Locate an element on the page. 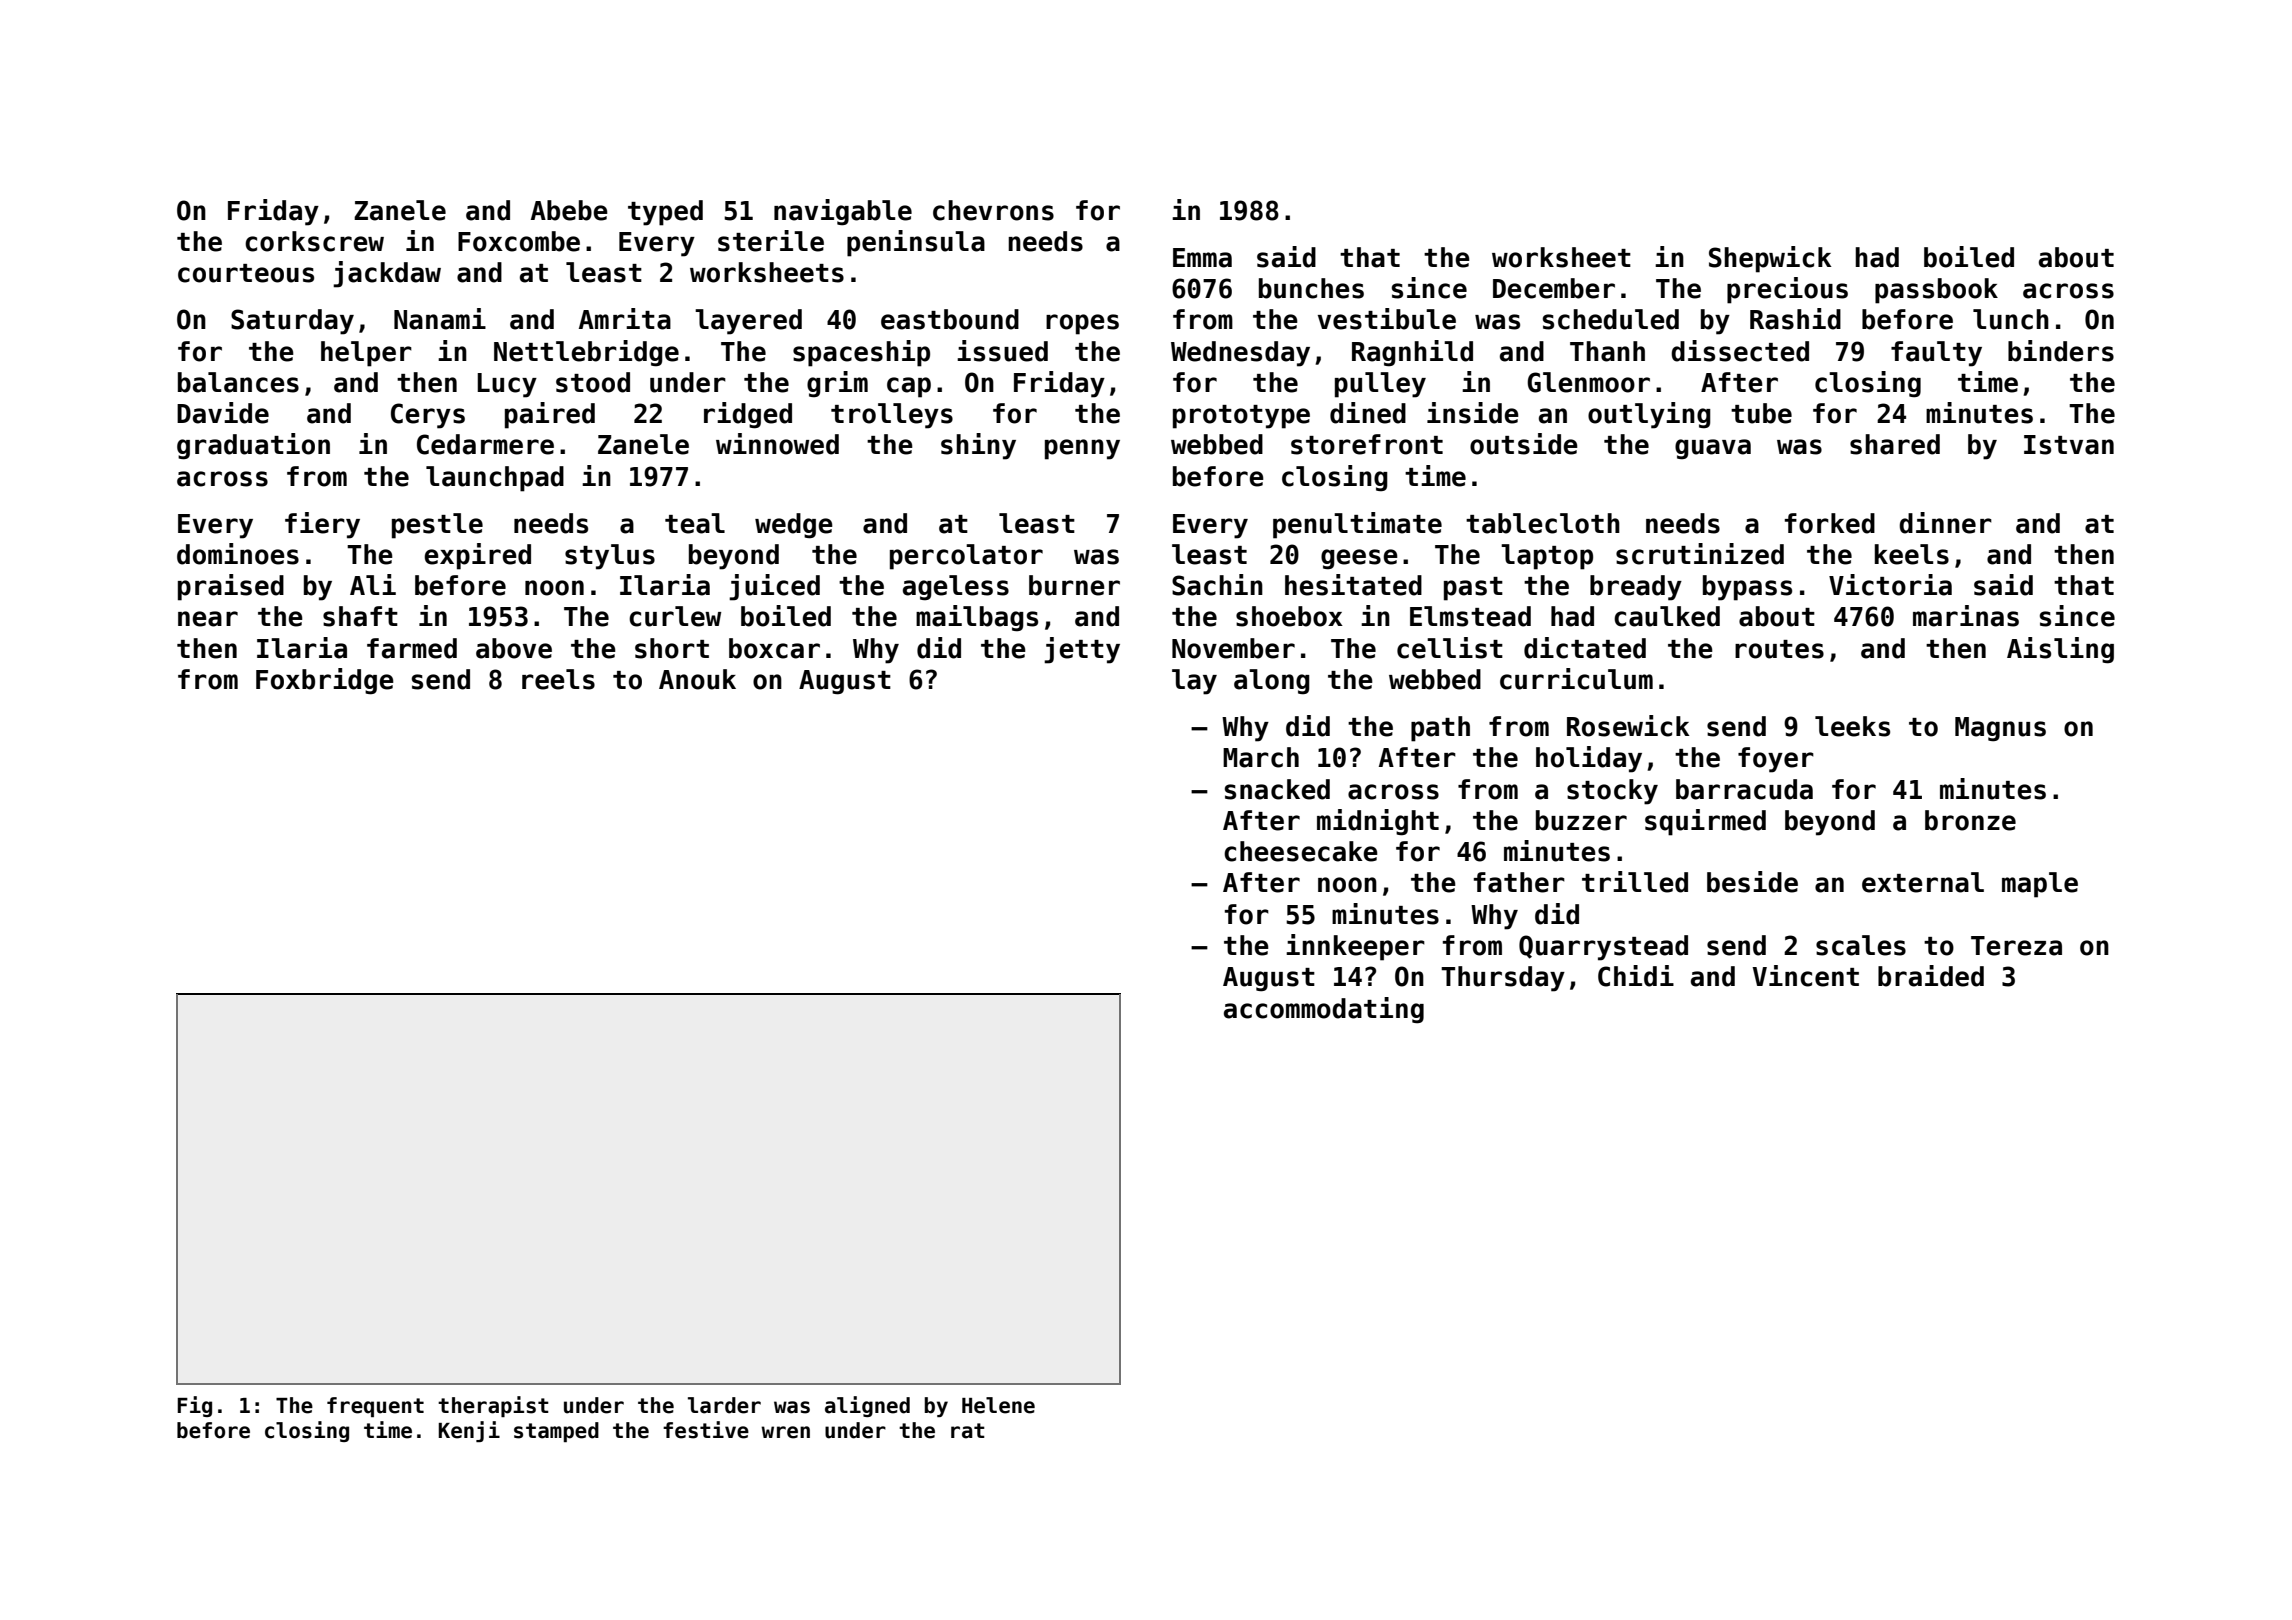 This image has height=1620, width=2292. Helene is located at coordinates (998, 1405).
